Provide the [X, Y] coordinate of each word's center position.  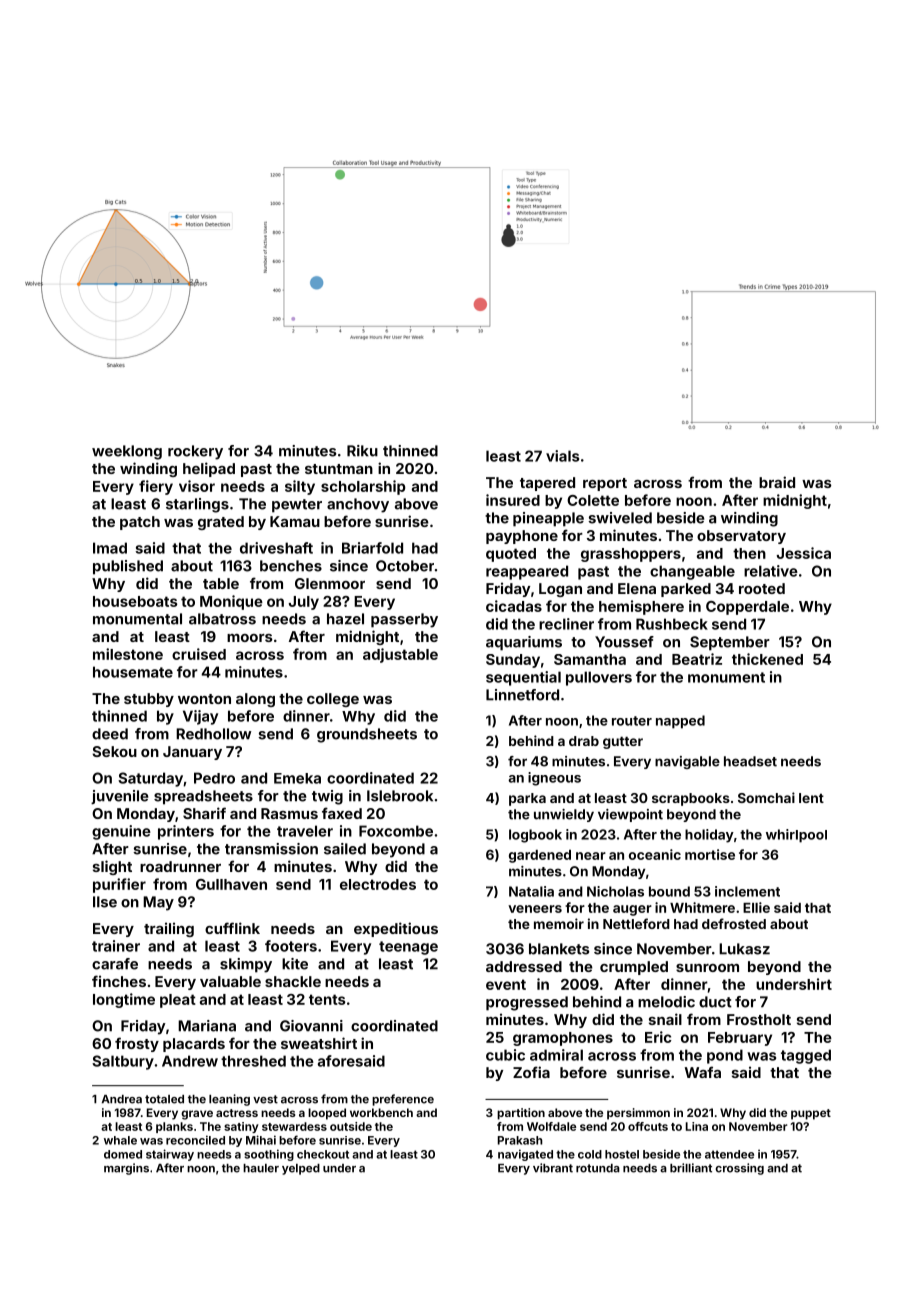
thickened [767, 659]
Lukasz [744, 949]
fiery [156, 487]
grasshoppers [631, 555]
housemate [133, 672]
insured [513, 500]
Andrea [122, 1099]
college [333, 700]
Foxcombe [396, 831]
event [506, 984]
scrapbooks [691, 799]
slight [112, 867]
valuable [230, 981]
